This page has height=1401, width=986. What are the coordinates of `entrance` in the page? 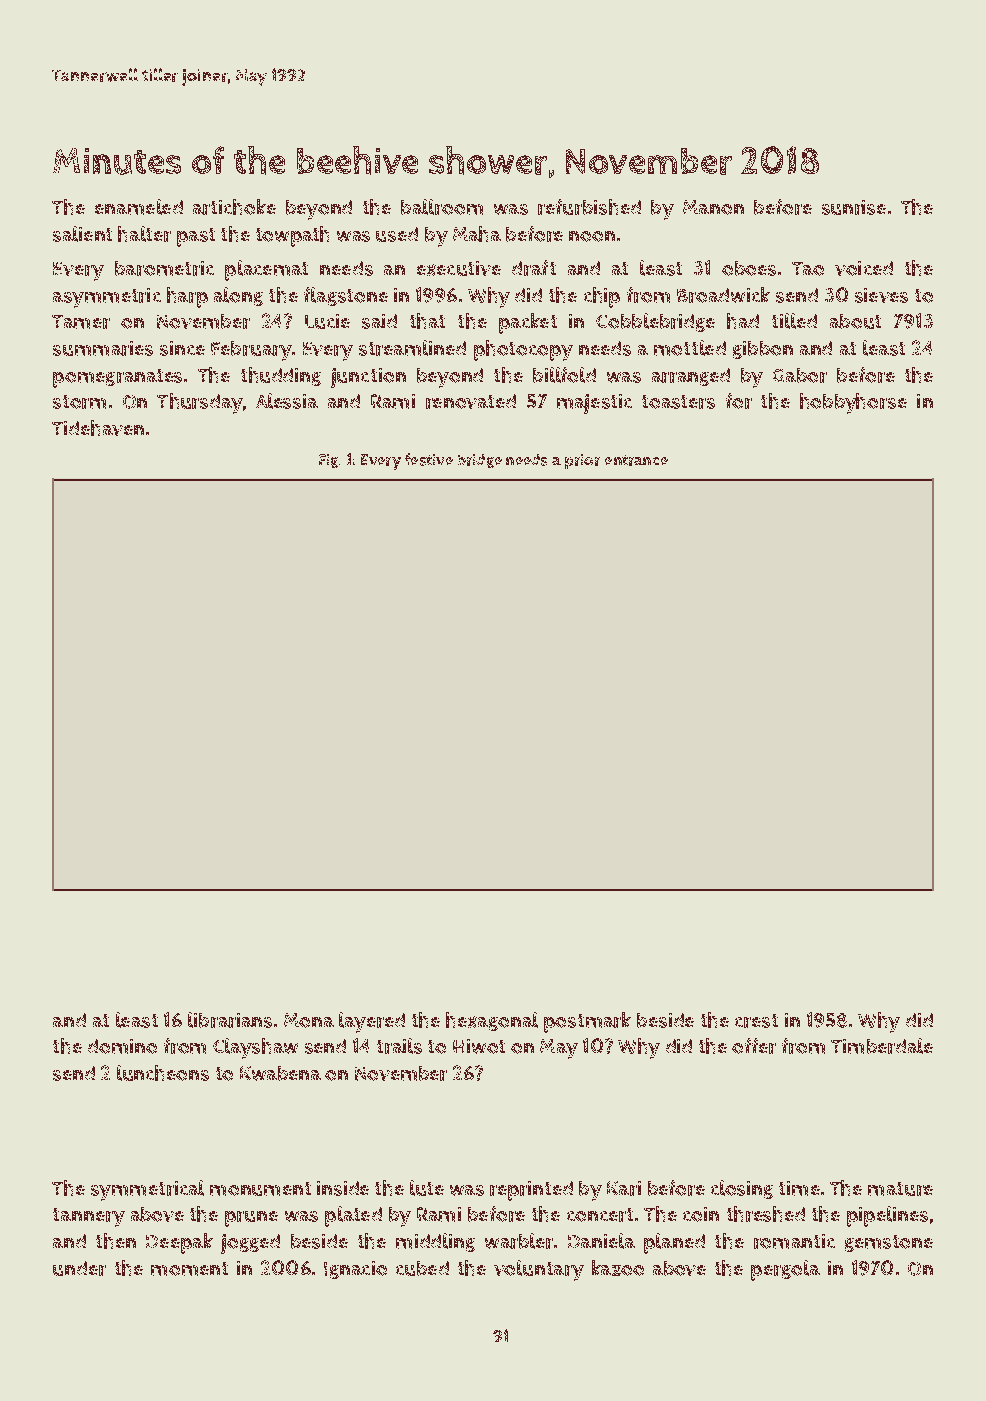 It's located at (636, 460).
